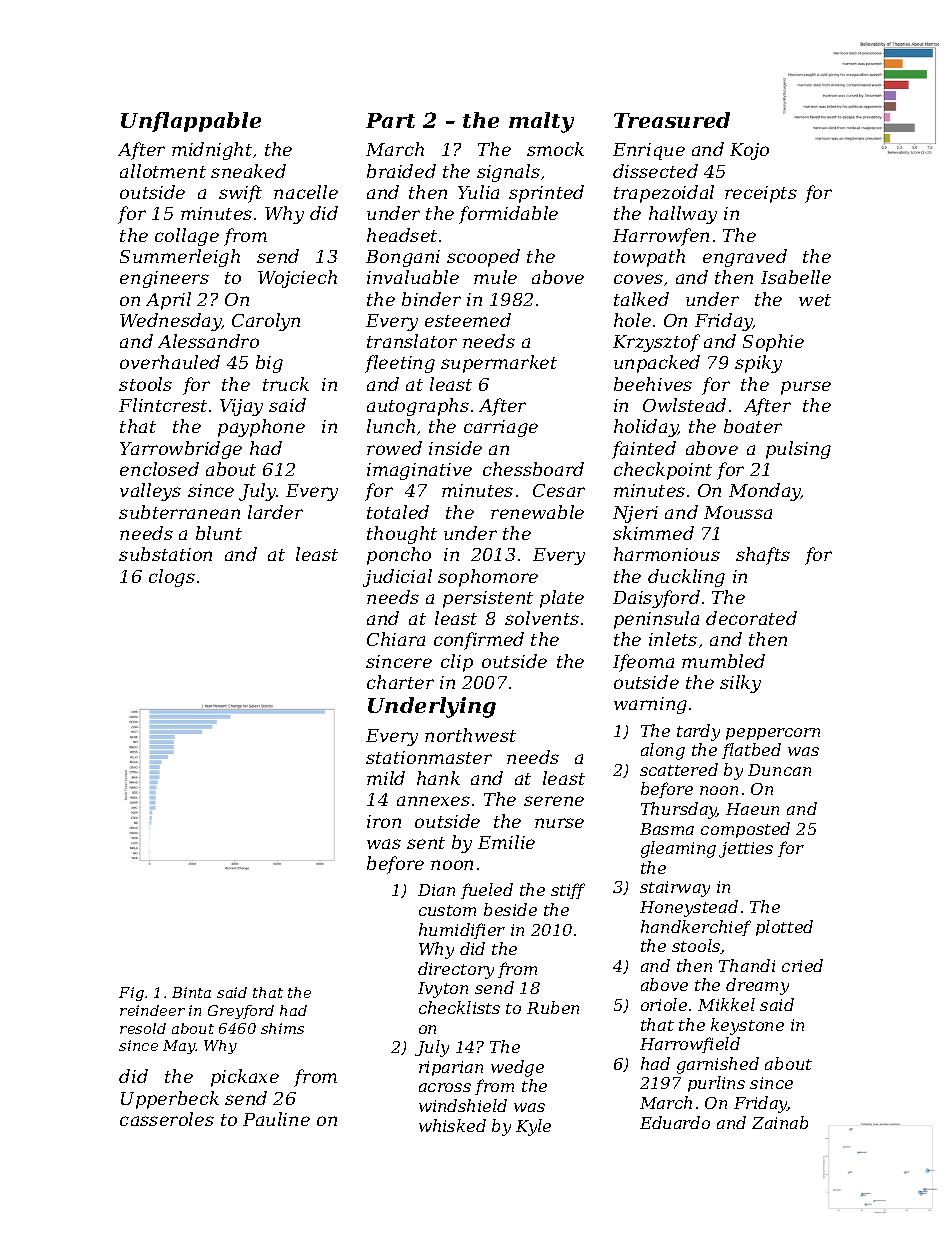  What do you see at coordinates (751, 618) in the screenshot?
I see `decorated` at bounding box center [751, 618].
